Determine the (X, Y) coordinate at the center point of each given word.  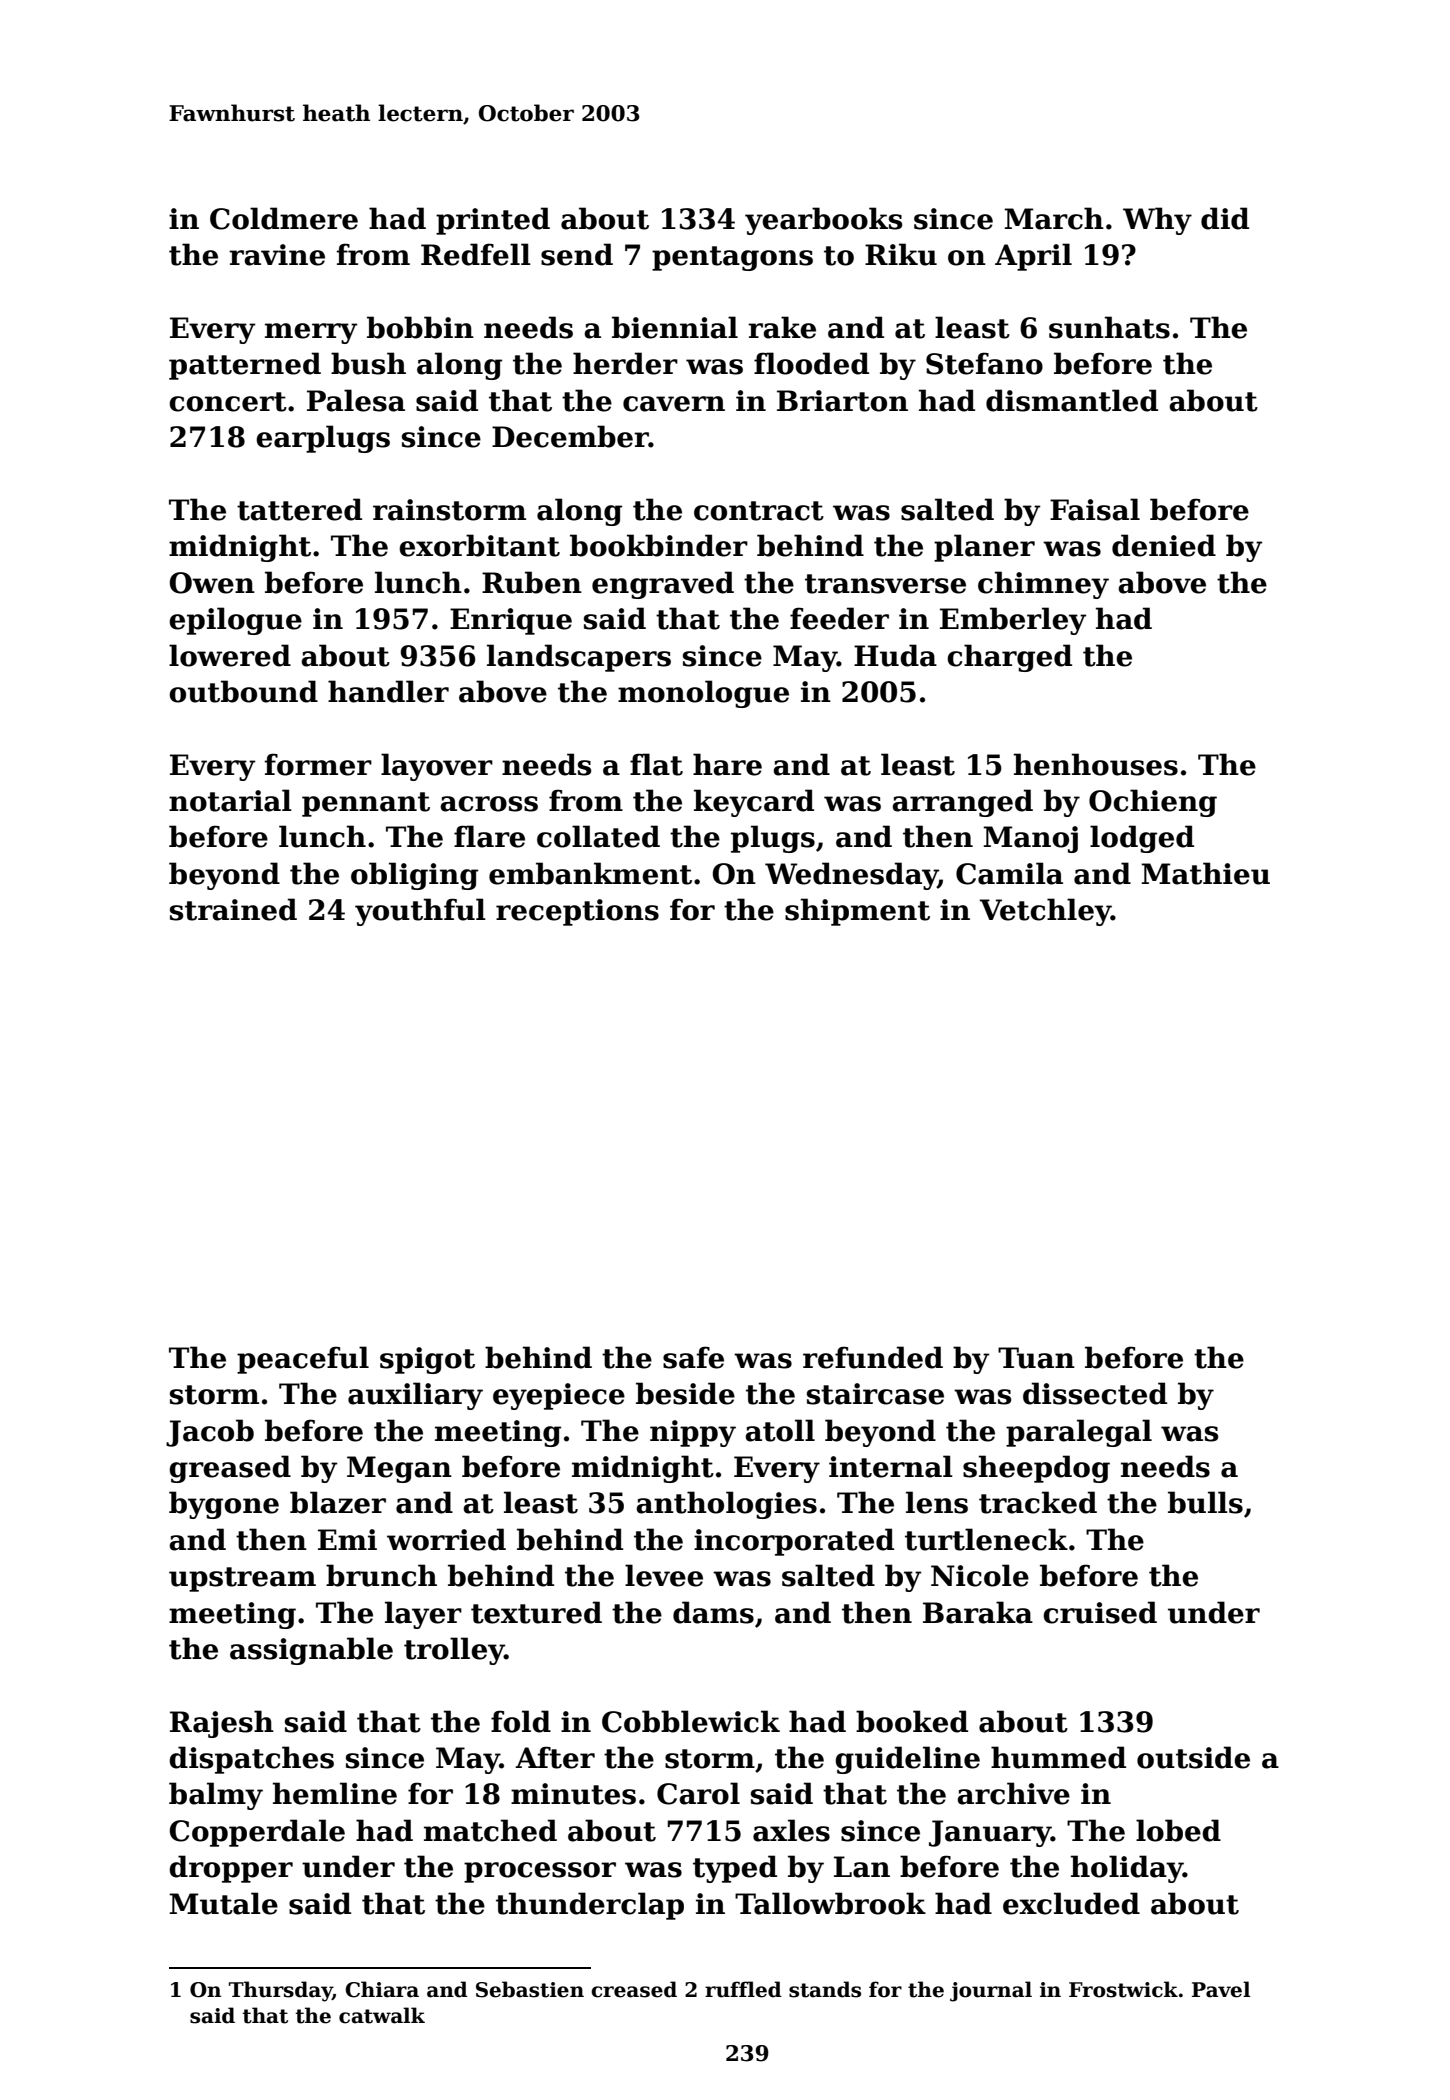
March (1054, 218)
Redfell (476, 254)
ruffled (743, 1989)
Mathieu (1205, 873)
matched (490, 1830)
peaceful (303, 1360)
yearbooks (823, 221)
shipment (857, 912)
